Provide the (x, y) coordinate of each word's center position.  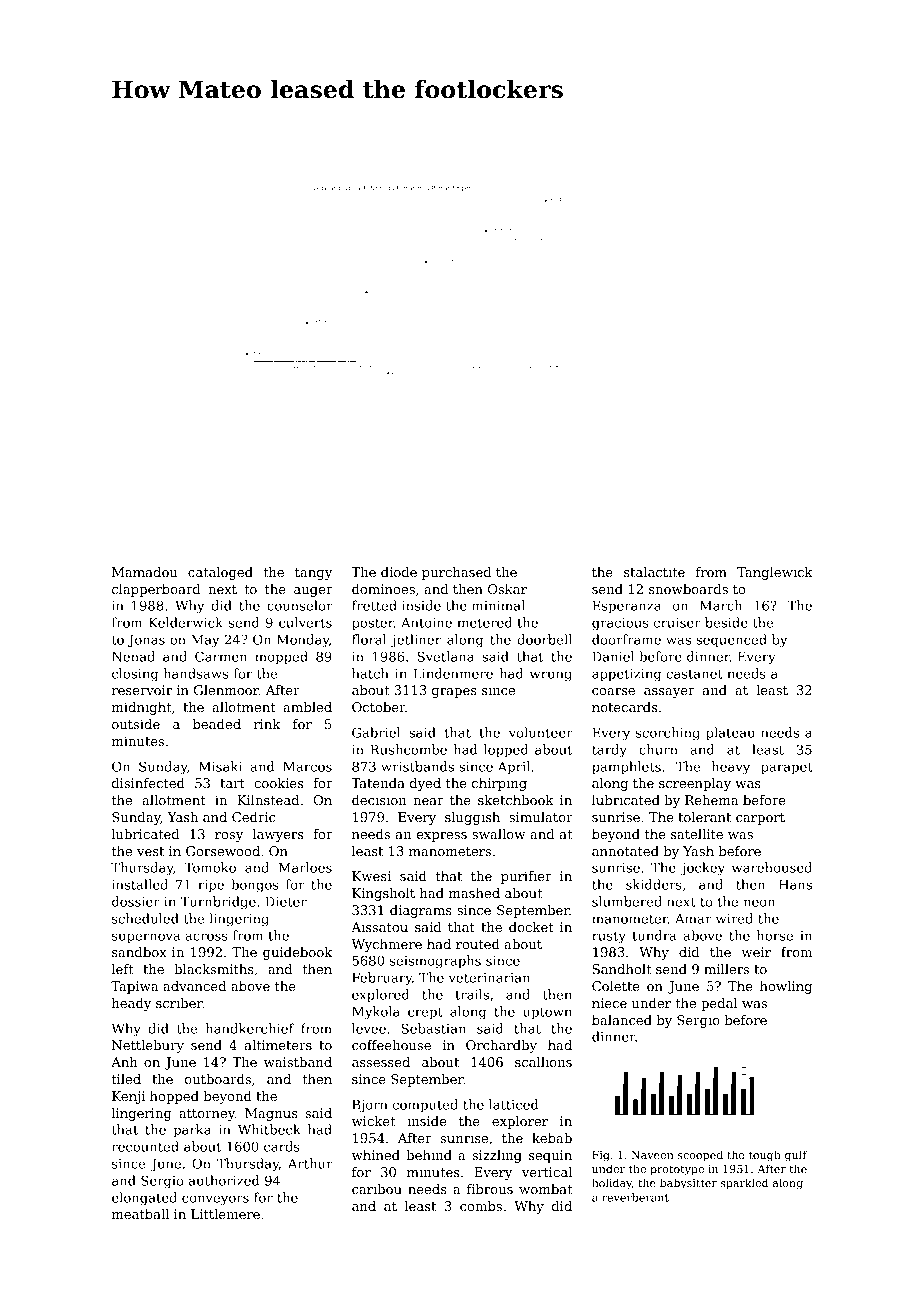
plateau (730, 733)
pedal (719, 1004)
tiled (126, 1079)
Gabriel (376, 732)
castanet (694, 674)
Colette (615, 986)
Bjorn (370, 1106)
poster (373, 624)
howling (786, 987)
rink (267, 724)
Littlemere (225, 1214)
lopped (506, 750)
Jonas (146, 641)
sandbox (139, 952)
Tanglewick (775, 573)
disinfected (148, 783)
